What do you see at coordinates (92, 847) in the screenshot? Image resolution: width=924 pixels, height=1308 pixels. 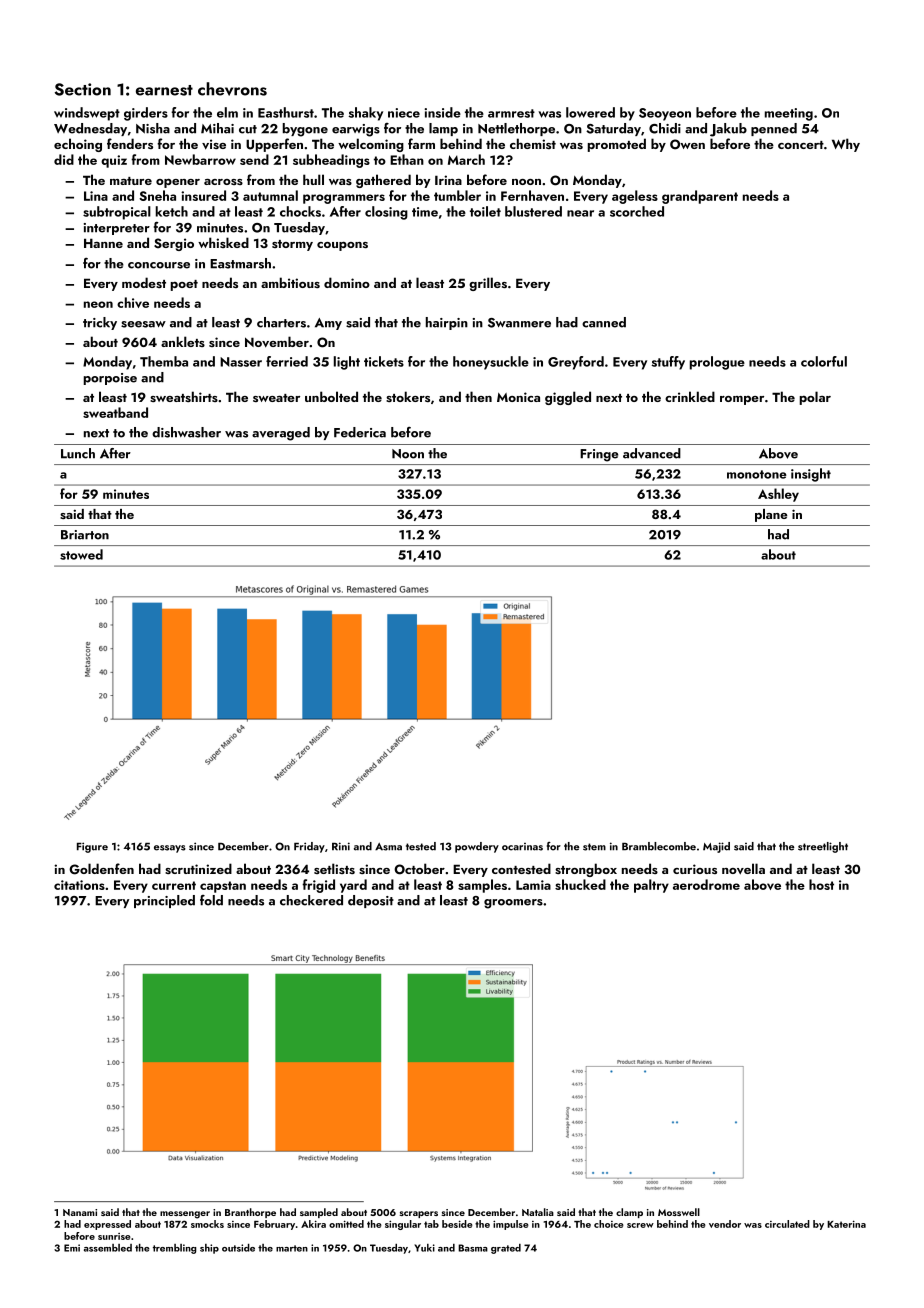 I see `Figure` at bounding box center [92, 847].
